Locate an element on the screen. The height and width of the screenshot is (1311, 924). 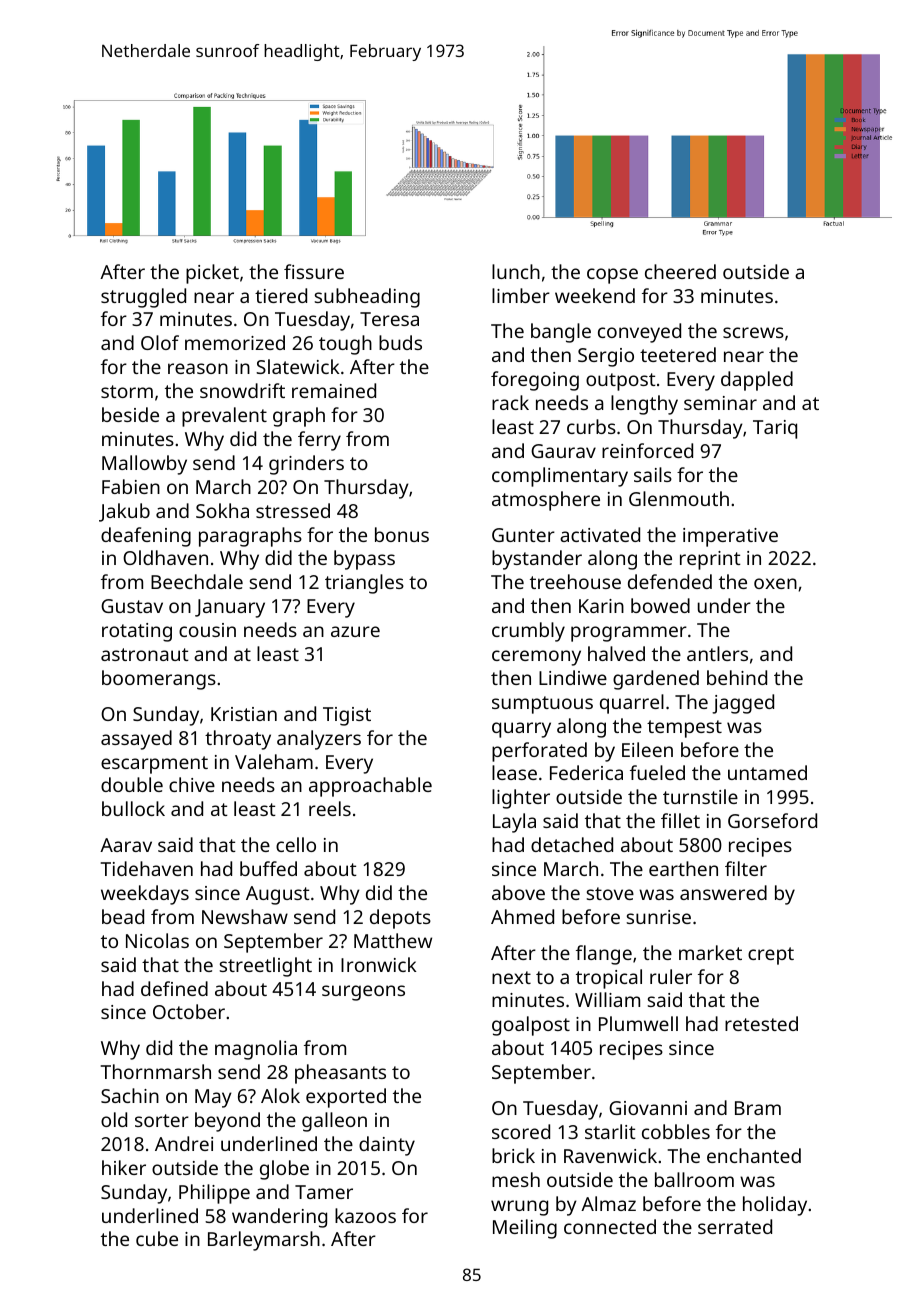
picket is located at coordinates (212, 274).
